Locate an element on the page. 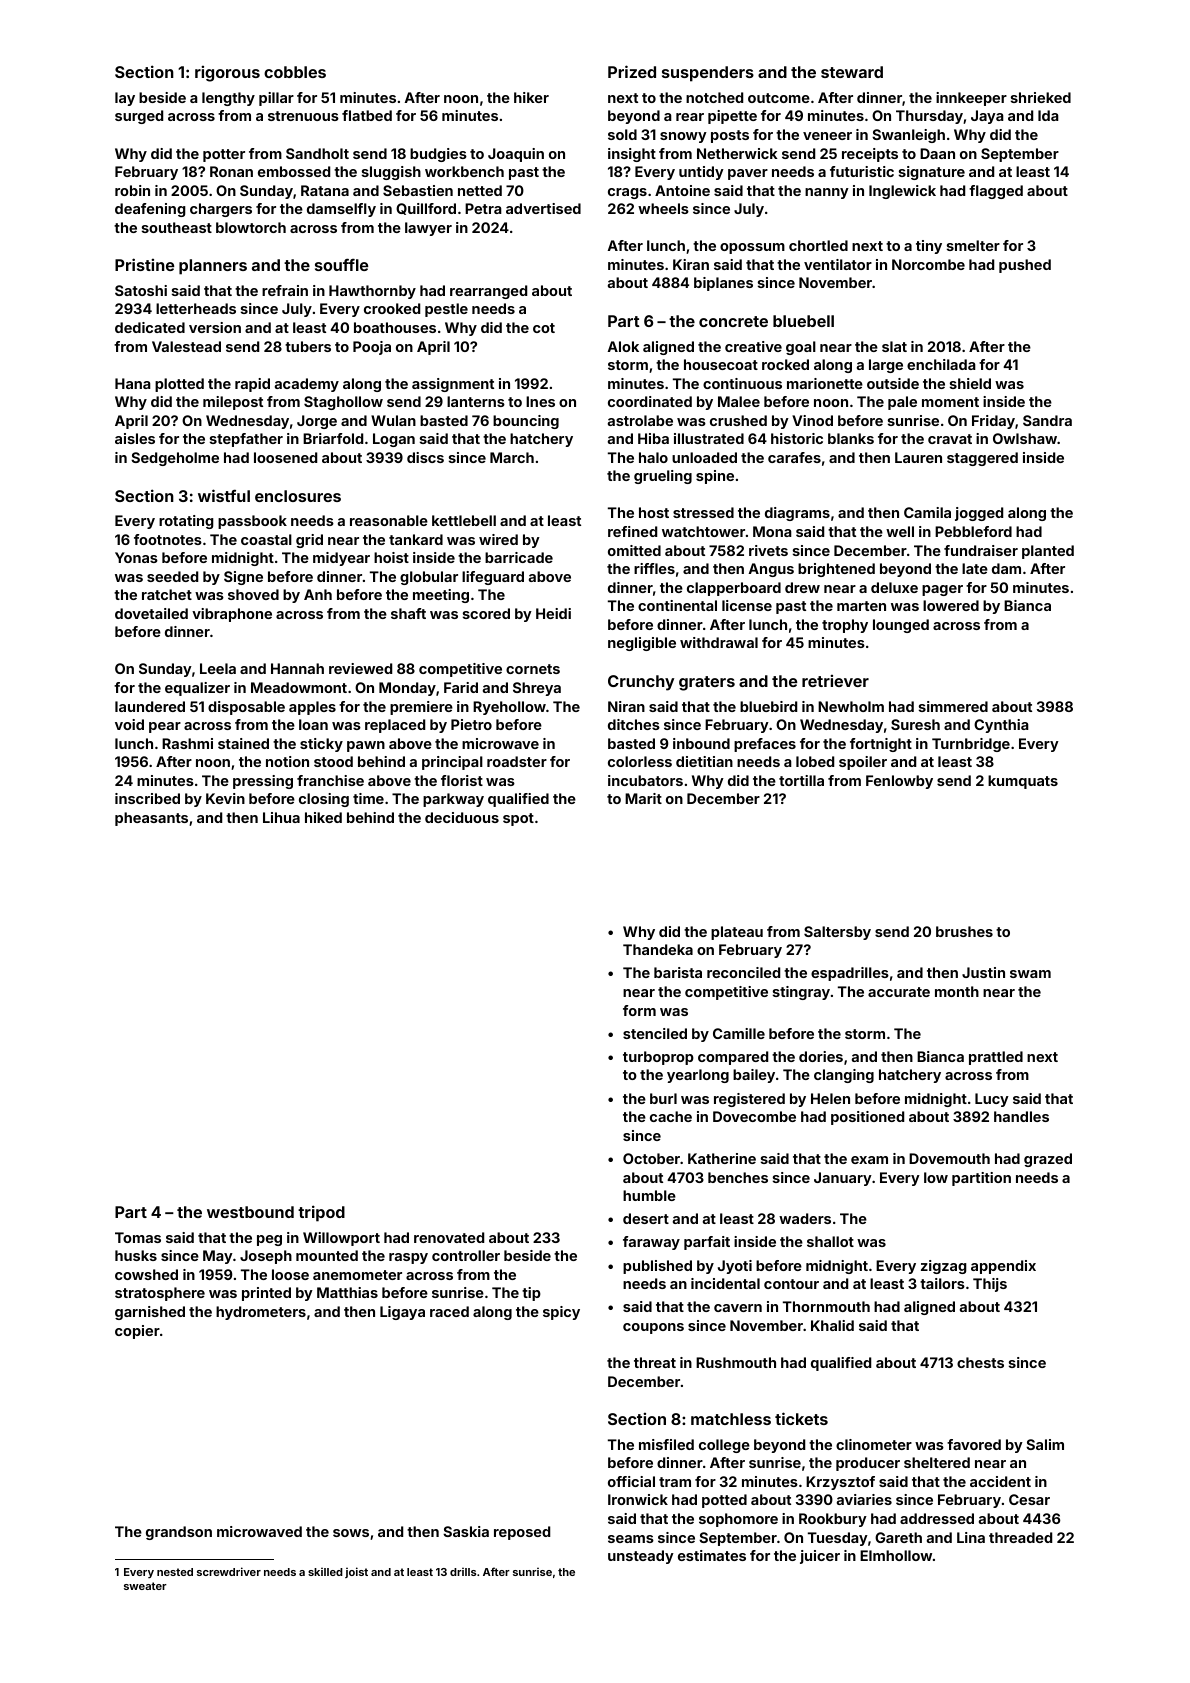 The width and height of the document is (1190, 1683). graters is located at coordinates (707, 683).
